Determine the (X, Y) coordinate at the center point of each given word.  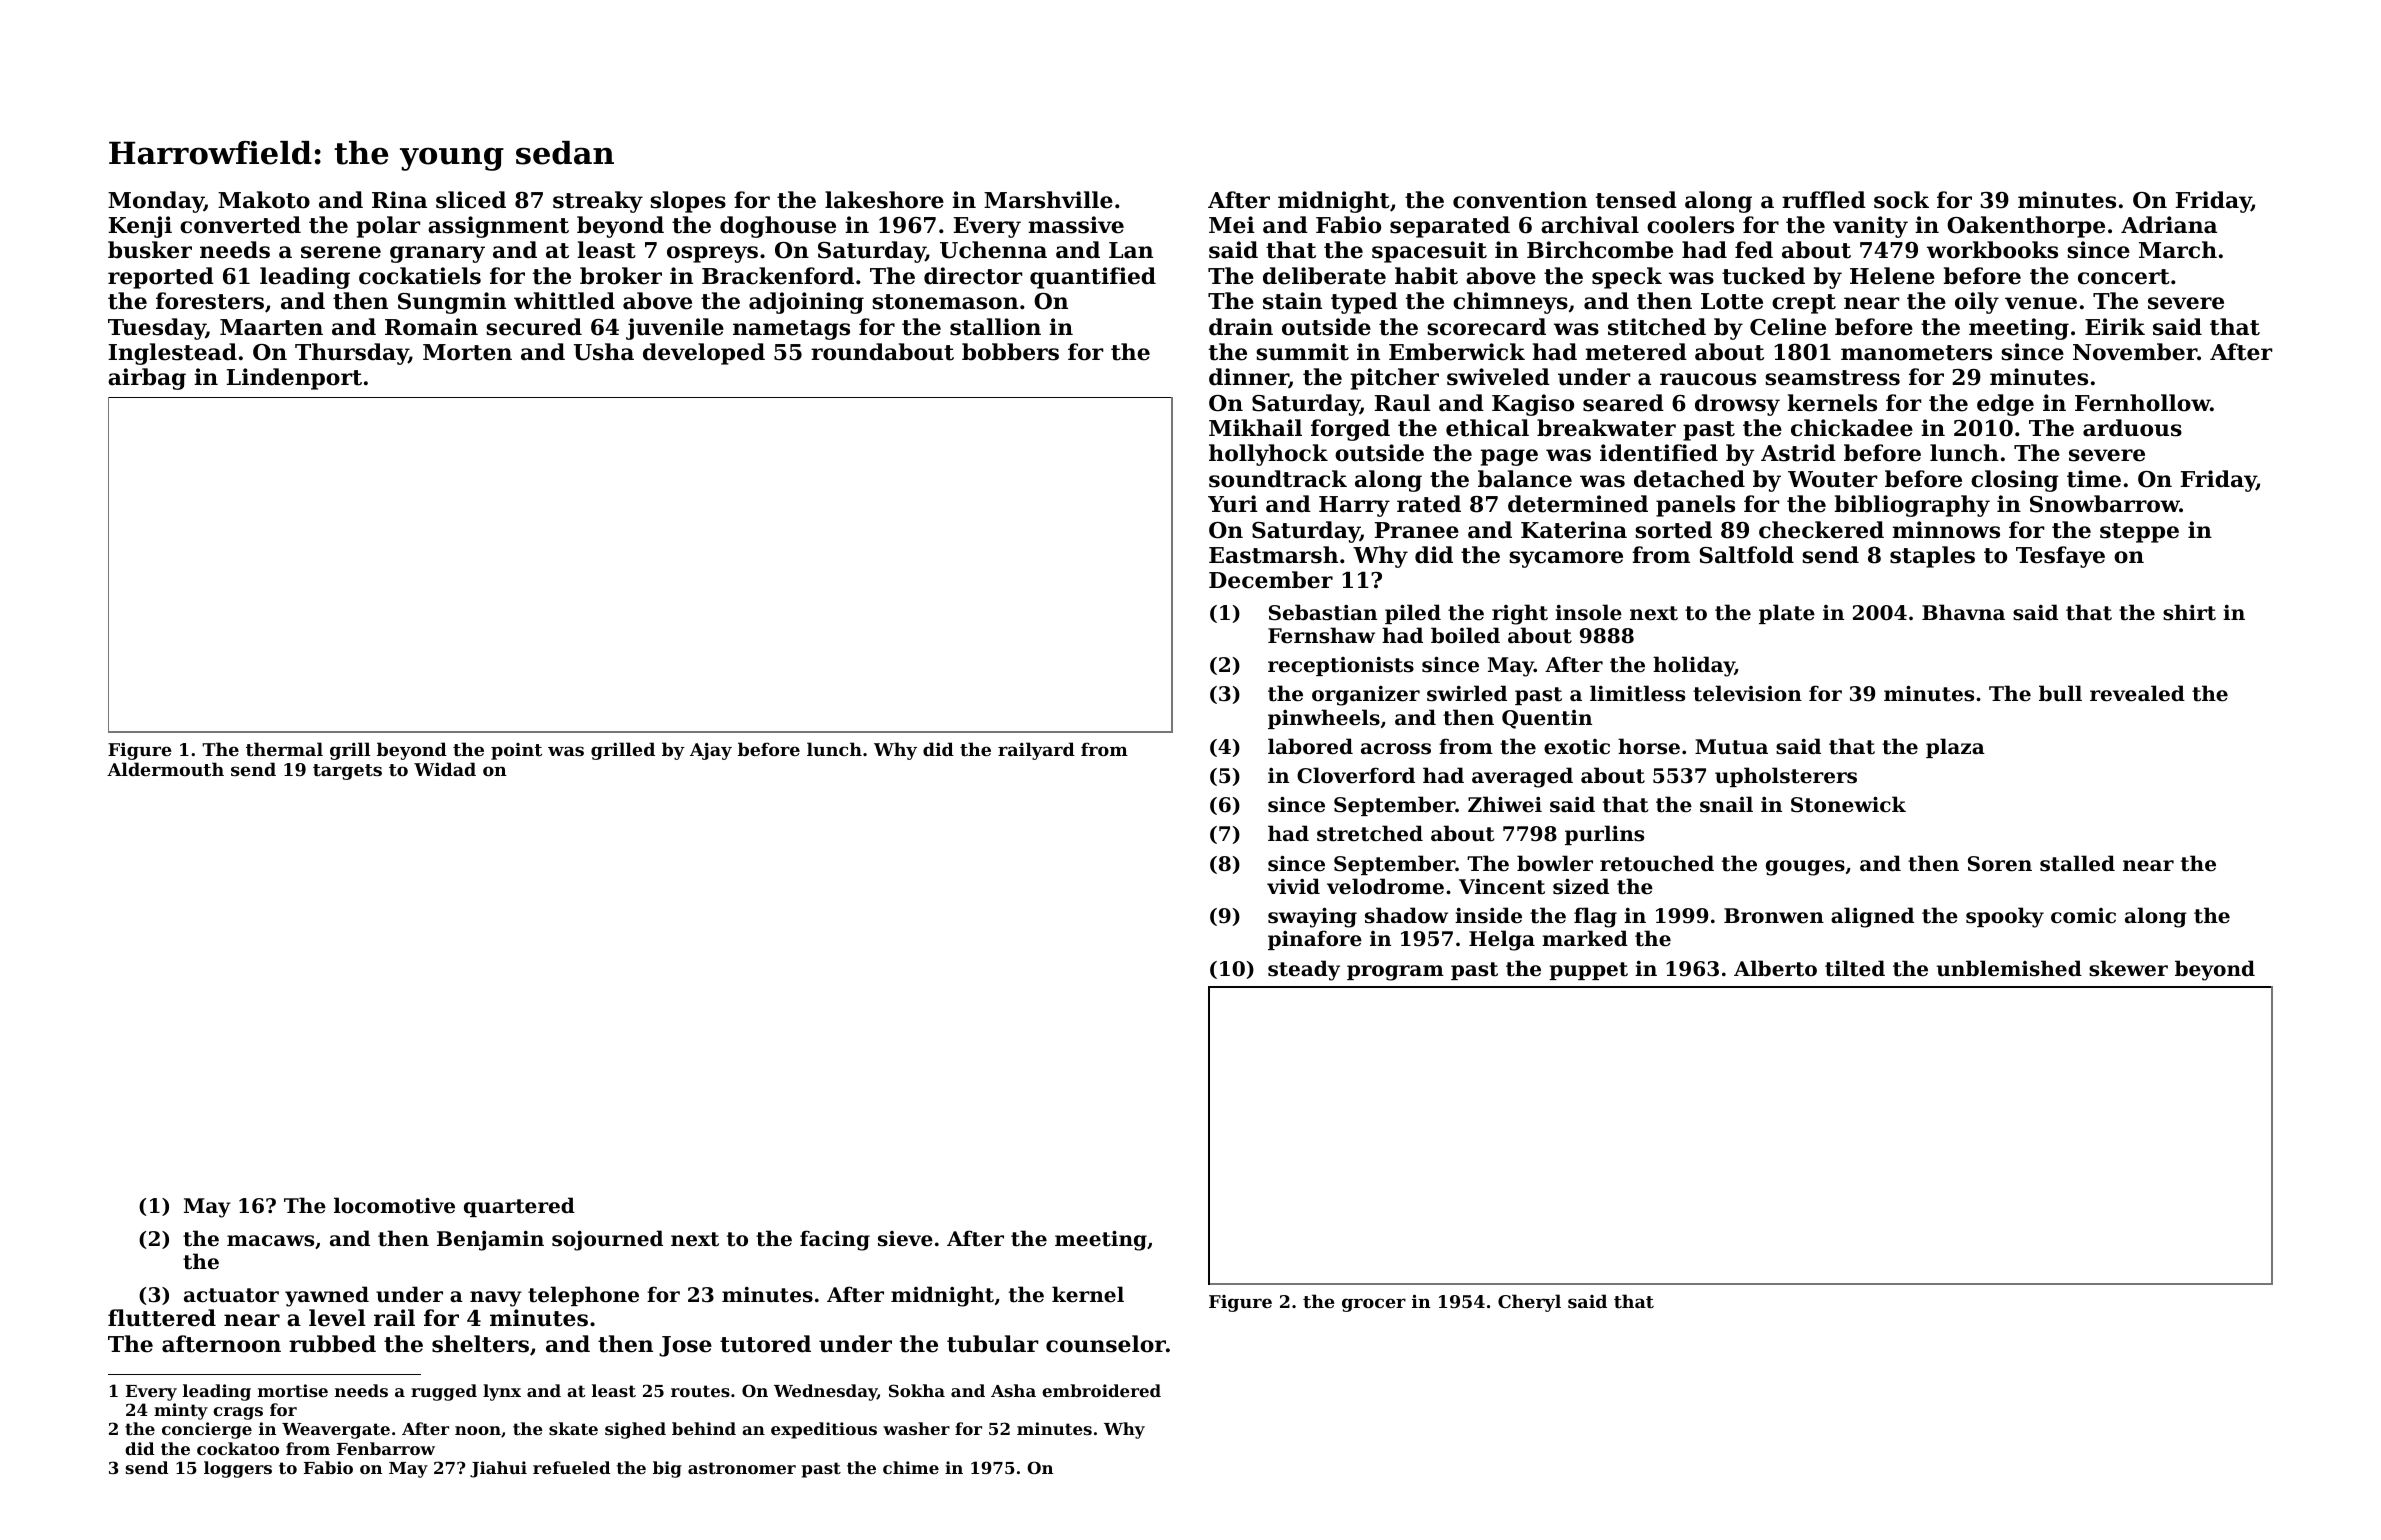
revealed (2137, 693)
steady (1304, 970)
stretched (1370, 833)
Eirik (2115, 326)
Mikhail (1255, 428)
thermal (284, 749)
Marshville (1048, 200)
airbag (147, 379)
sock (1901, 200)
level (337, 1318)
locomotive (394, 1205)
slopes (688, 202)
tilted (1855, 968)
